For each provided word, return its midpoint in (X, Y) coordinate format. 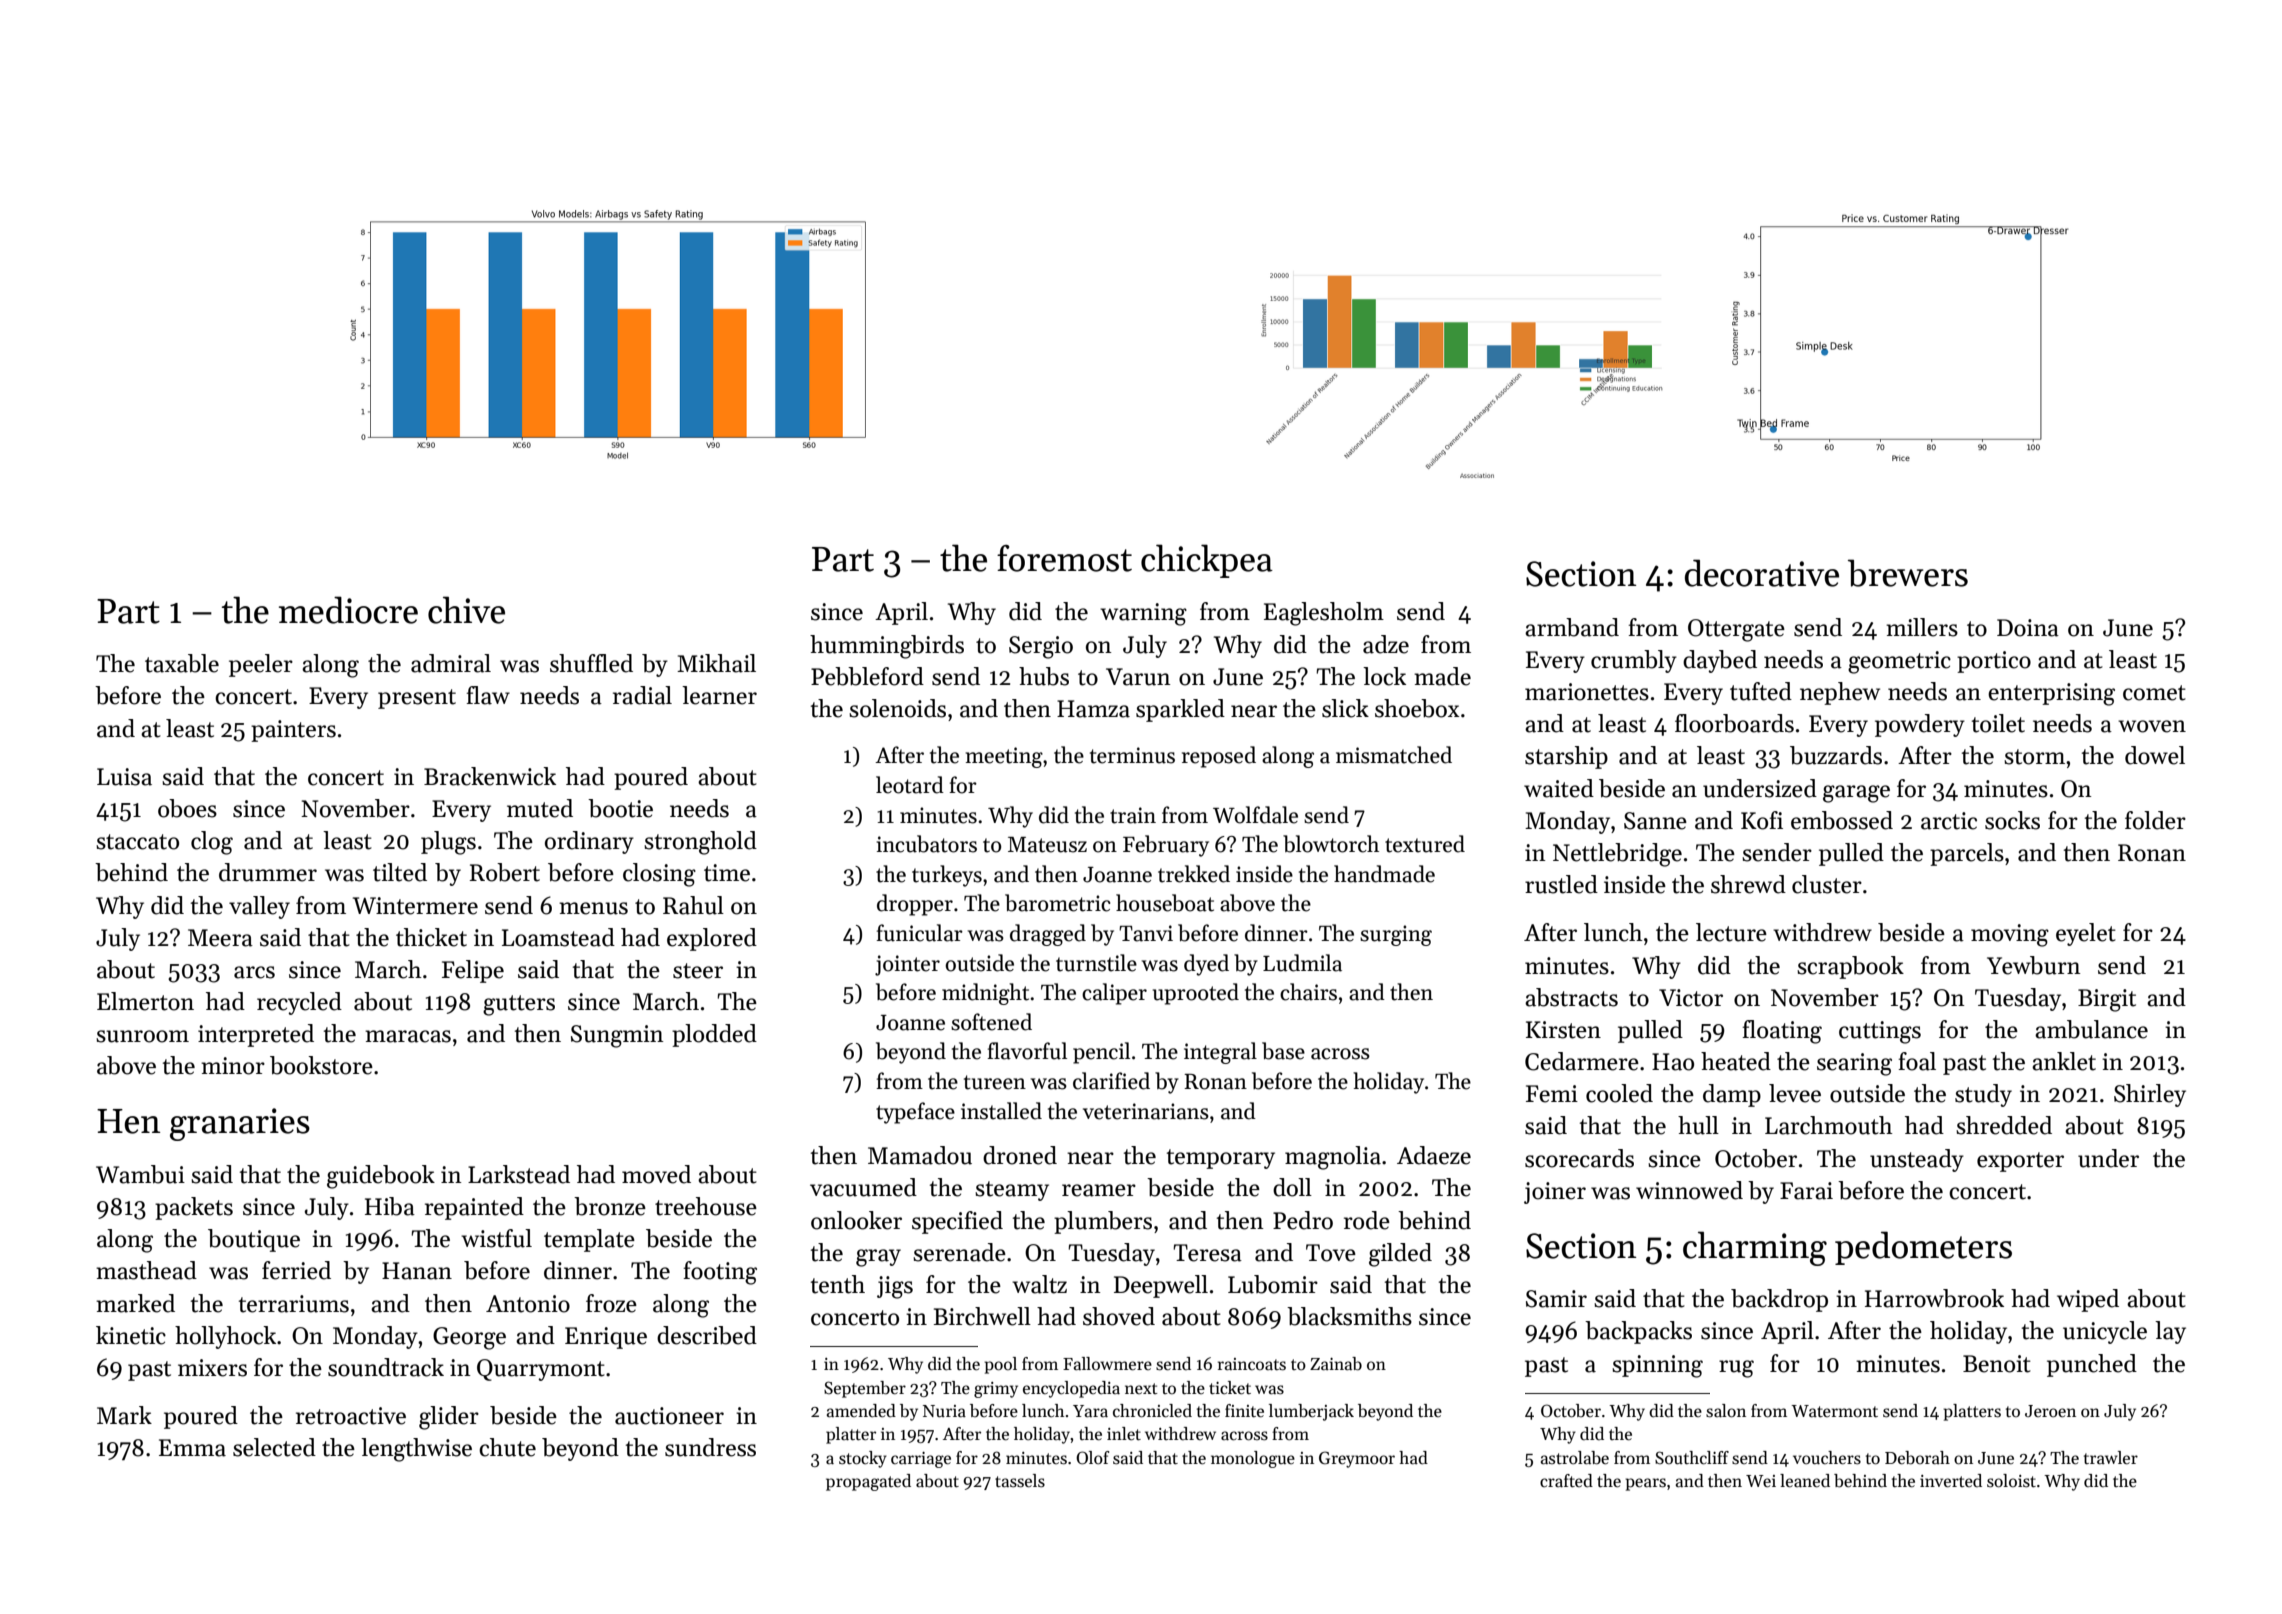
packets (194, 1208)
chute (507, 1447)
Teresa (1207, 1253)
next (1141, 1388)
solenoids (897, 708)
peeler (261, 665)
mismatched (1394, 755)
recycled (299, 1003)
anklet (2064, 1061)
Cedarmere (1582, 1061)
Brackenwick (490, 776)
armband (1572, 627)
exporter (2020, 1162)
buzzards (1836, 755)
